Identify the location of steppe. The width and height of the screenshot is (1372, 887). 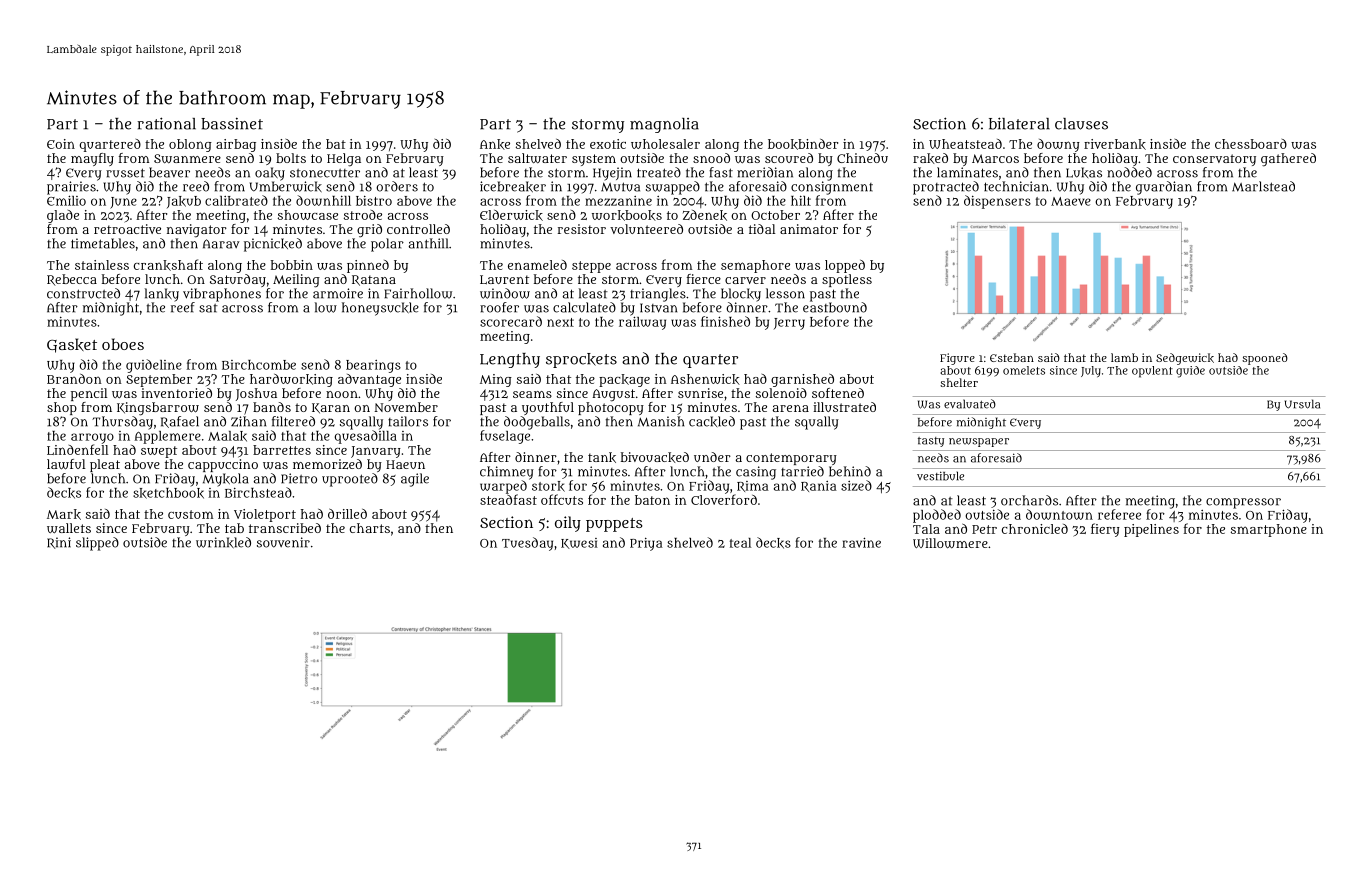
(591, 267).
